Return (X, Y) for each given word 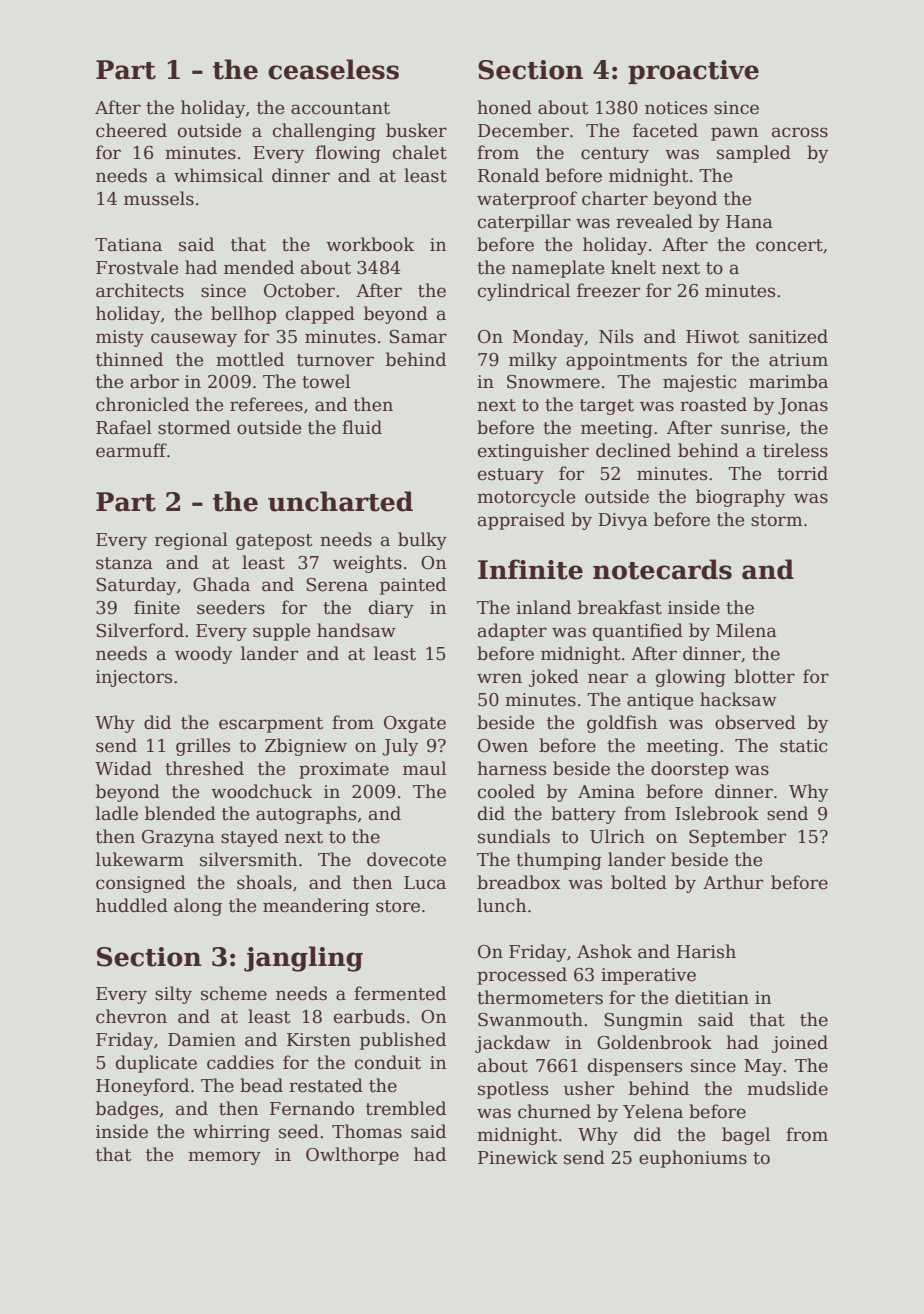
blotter (764, 676)
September (737, 838)
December (523, 130)
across (800, 132)
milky (533, 361)
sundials (514, 836)
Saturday (136, 586)
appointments (626, 361)
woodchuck (261, 791)
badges (127, 1110)
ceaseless (333, 69)
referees (266, 404)
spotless (513, 1090)
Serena (337, 585)
